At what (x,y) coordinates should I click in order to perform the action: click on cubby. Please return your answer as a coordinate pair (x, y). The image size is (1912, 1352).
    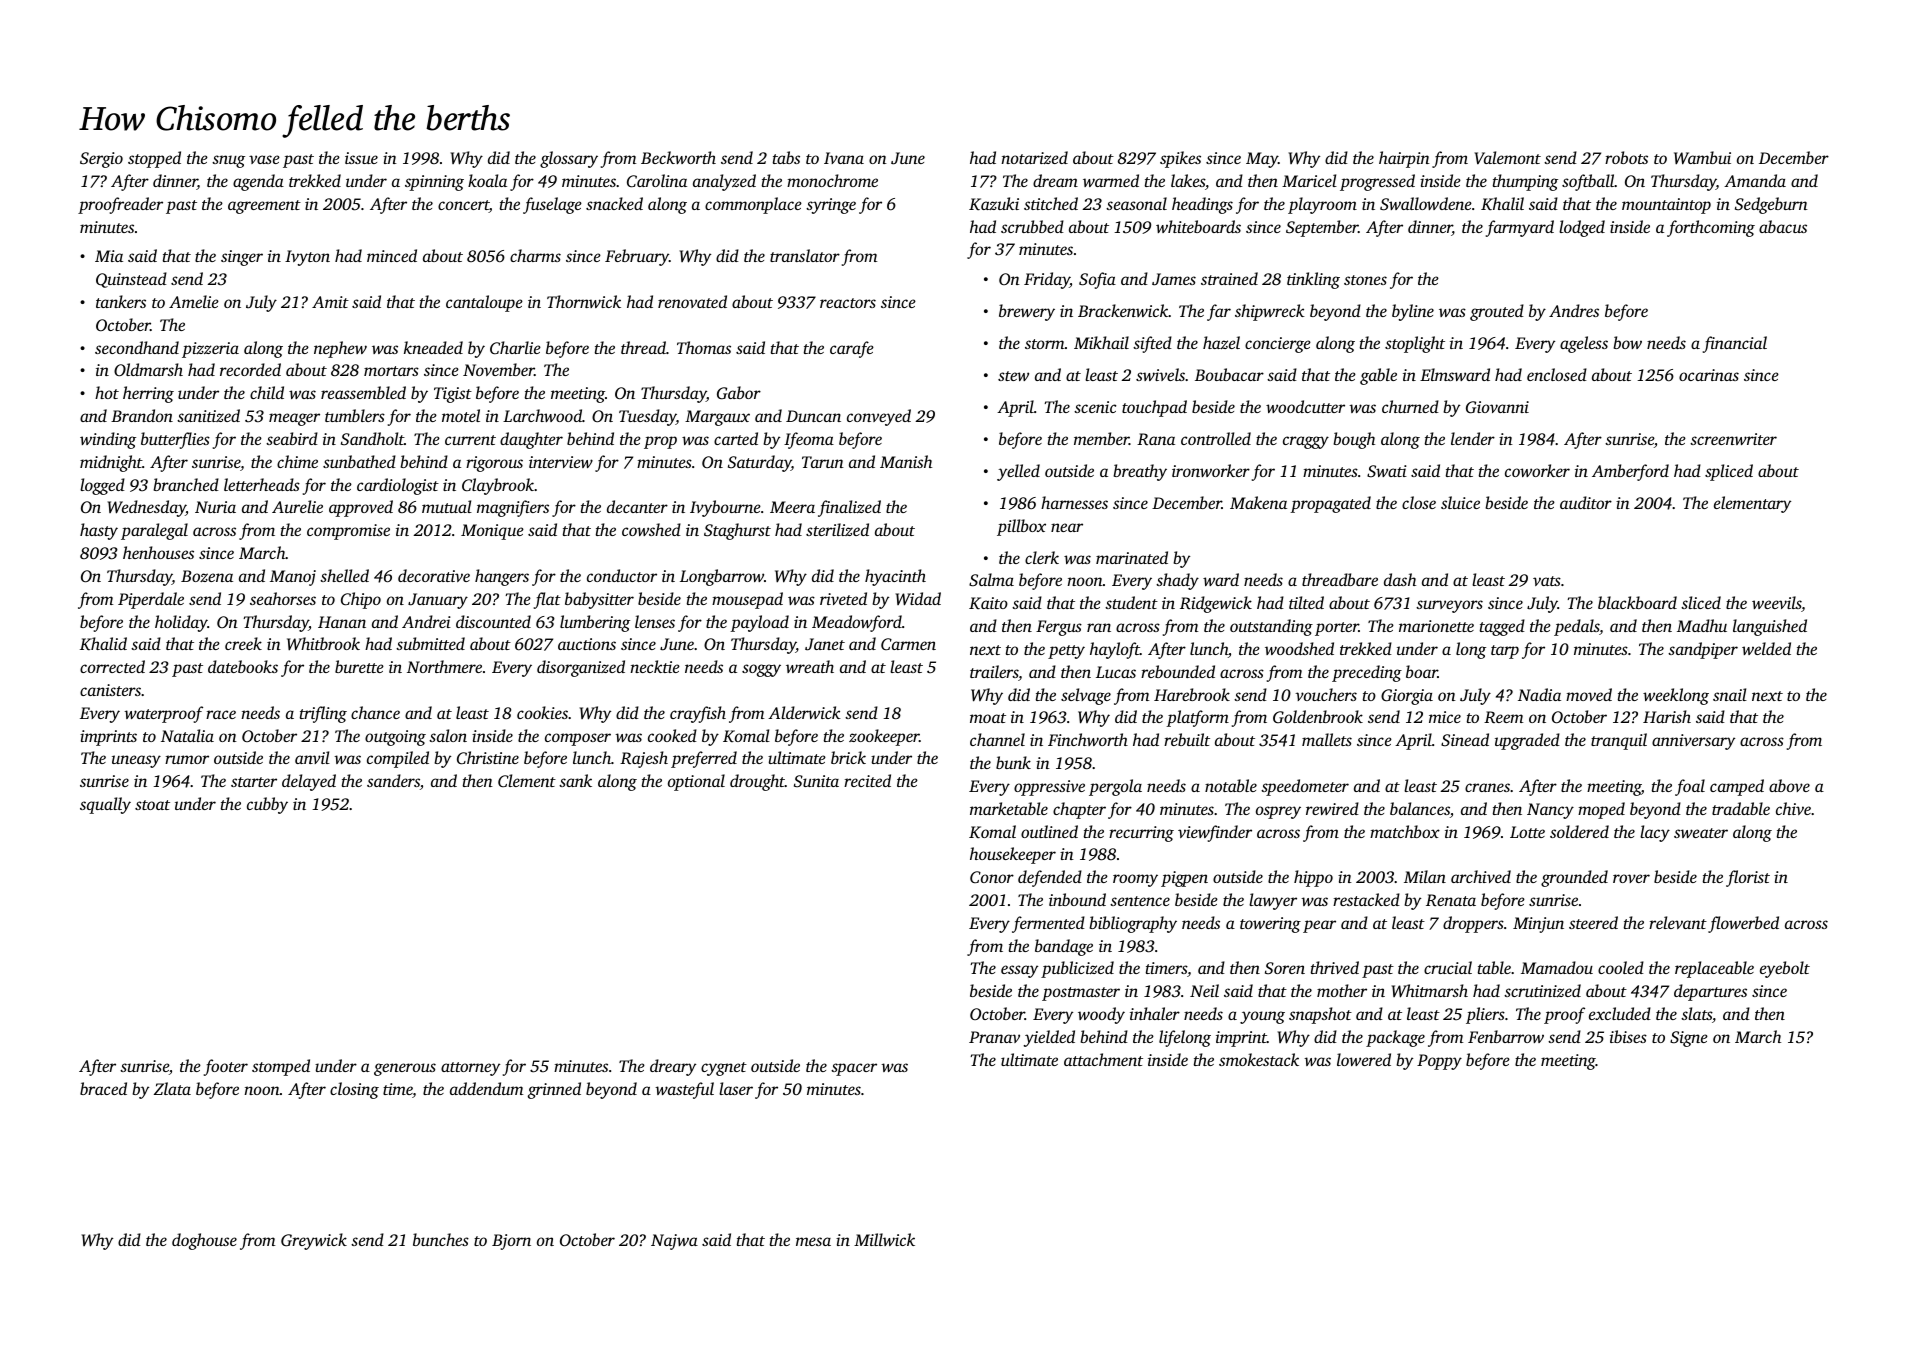
    Looking at the image, I should click on (267, 805).
